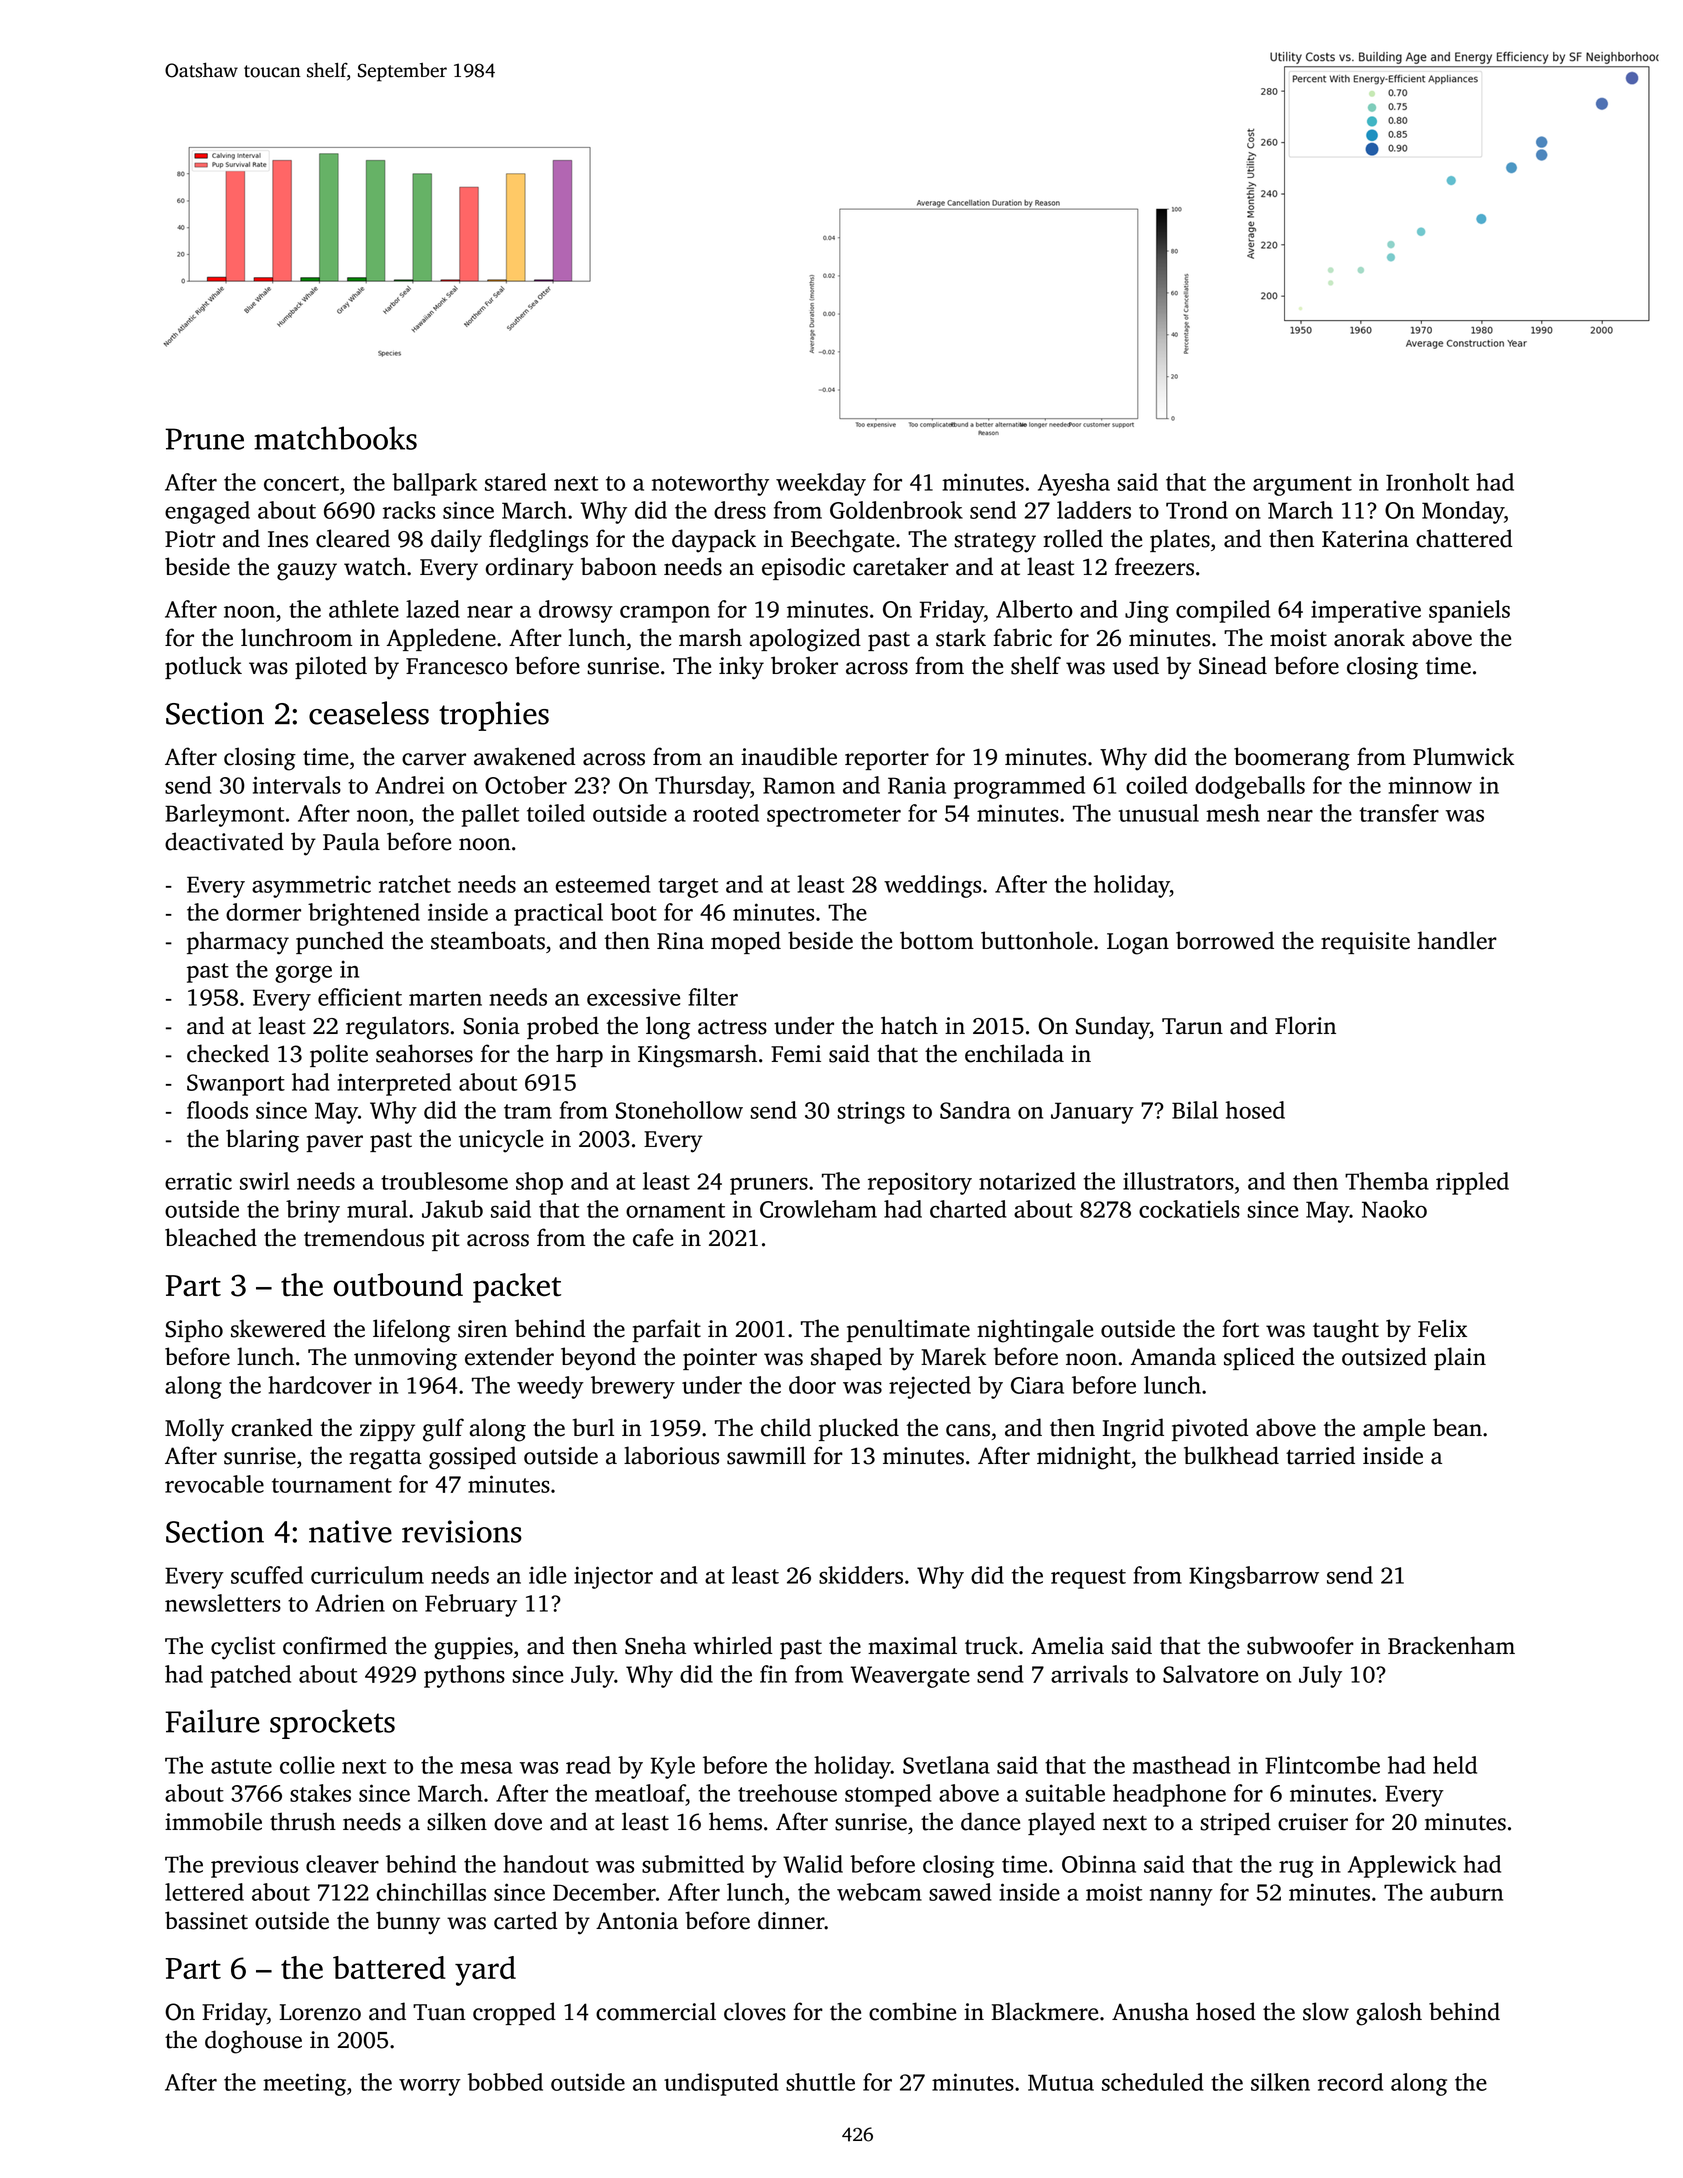 The height and width of the screenshot is (2178, 1683). I want to click on handler, so click(1457, 940).
